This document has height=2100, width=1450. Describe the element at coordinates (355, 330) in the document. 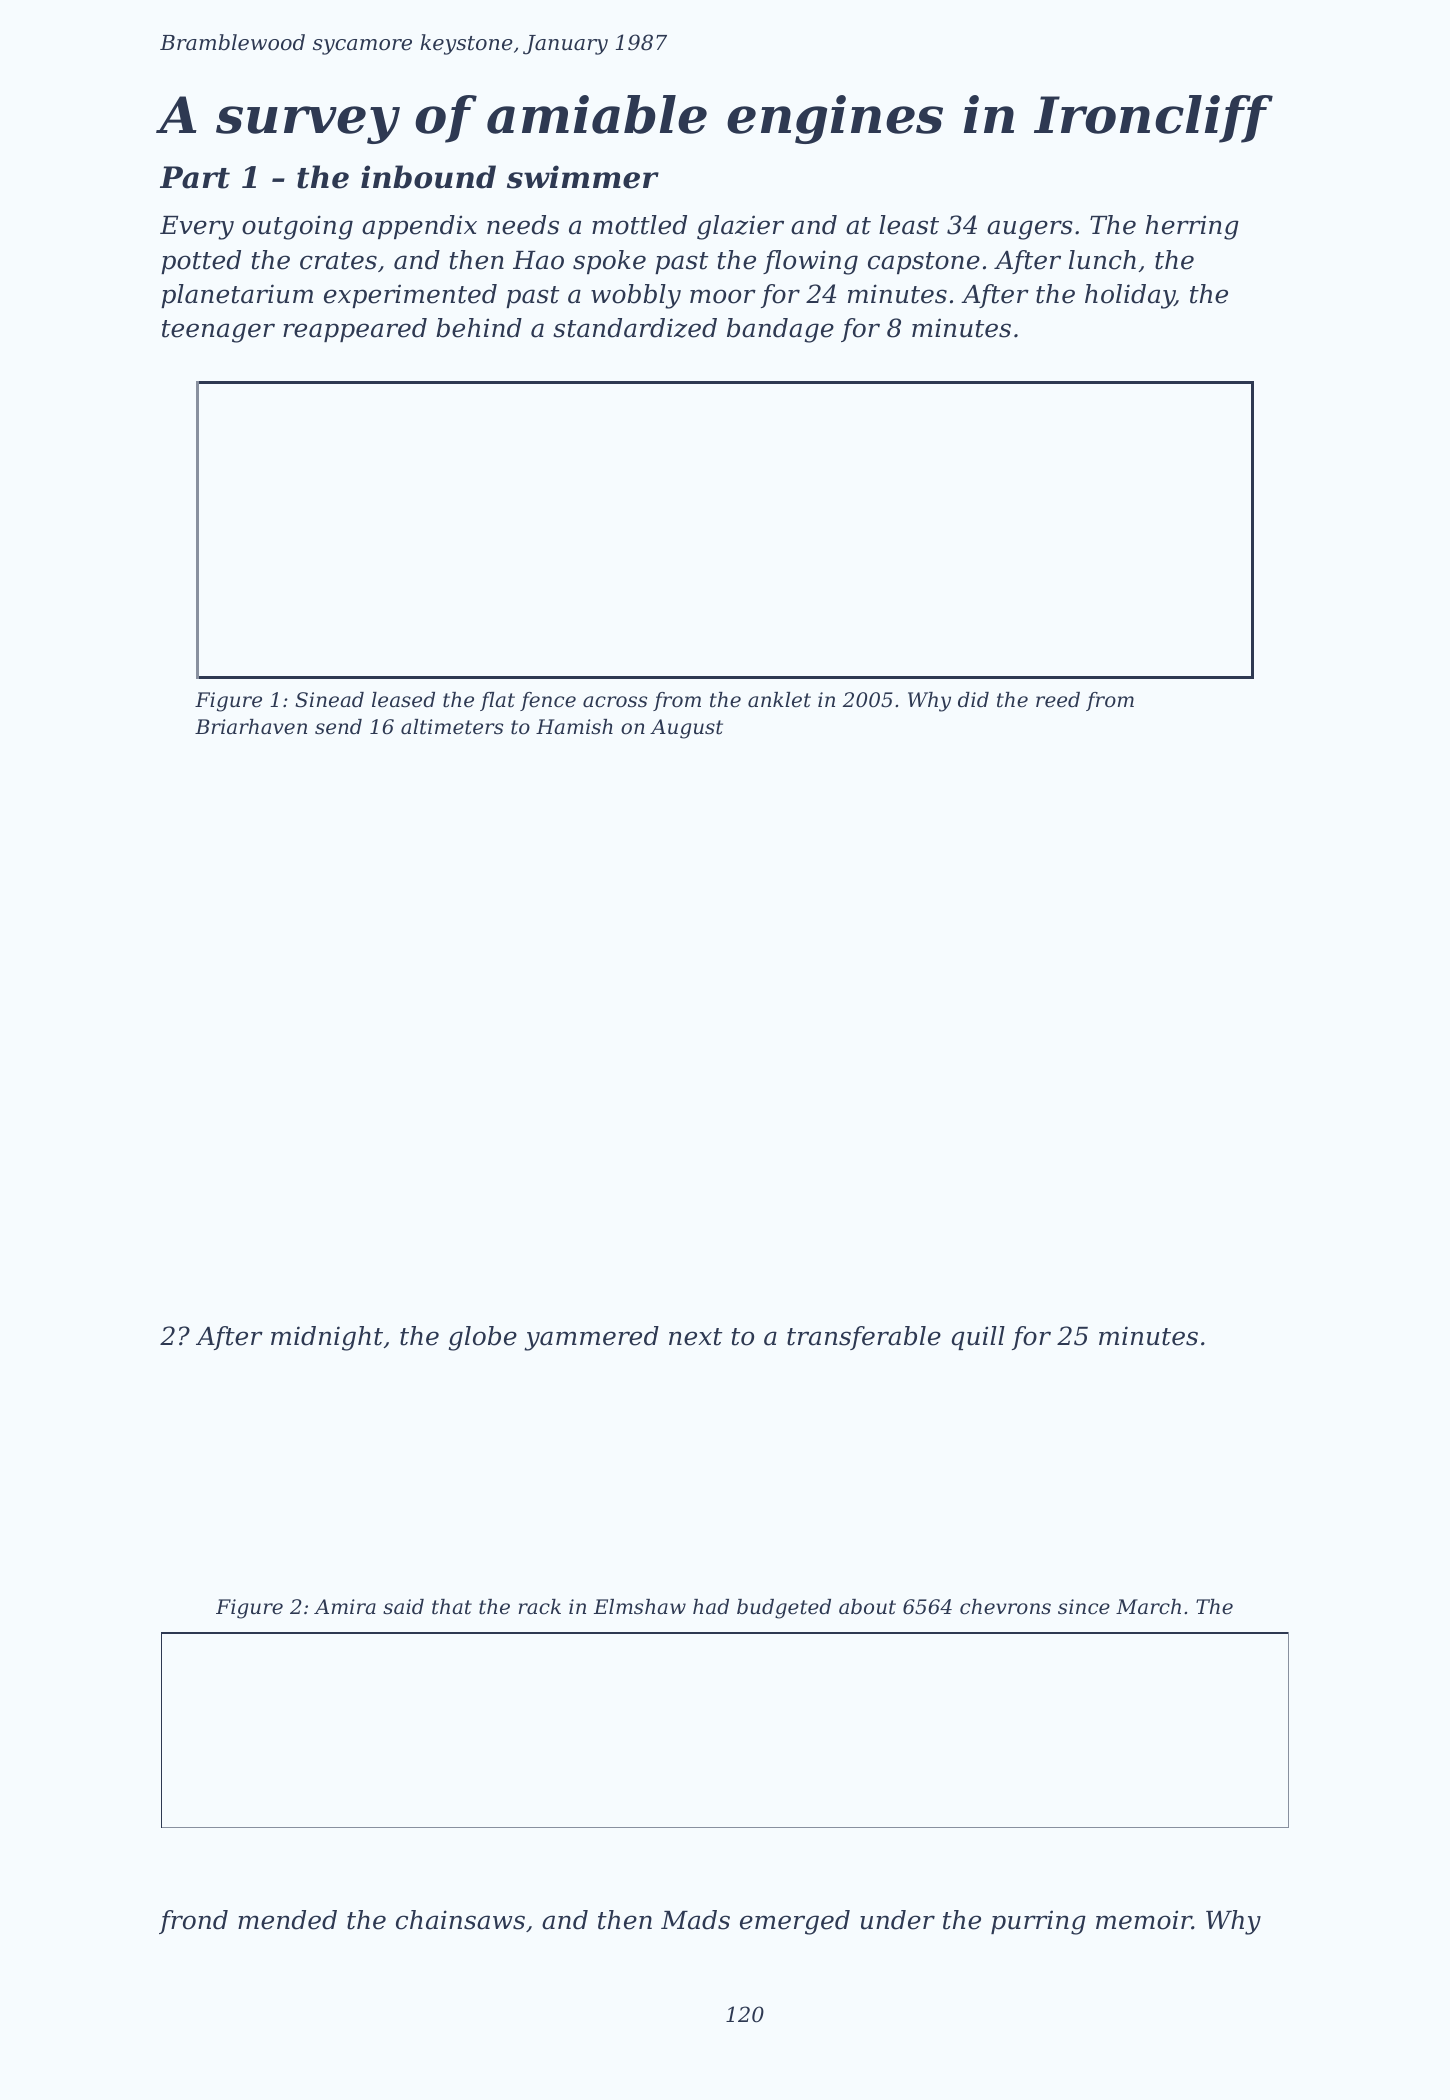

I see `reappeared` at that location.
